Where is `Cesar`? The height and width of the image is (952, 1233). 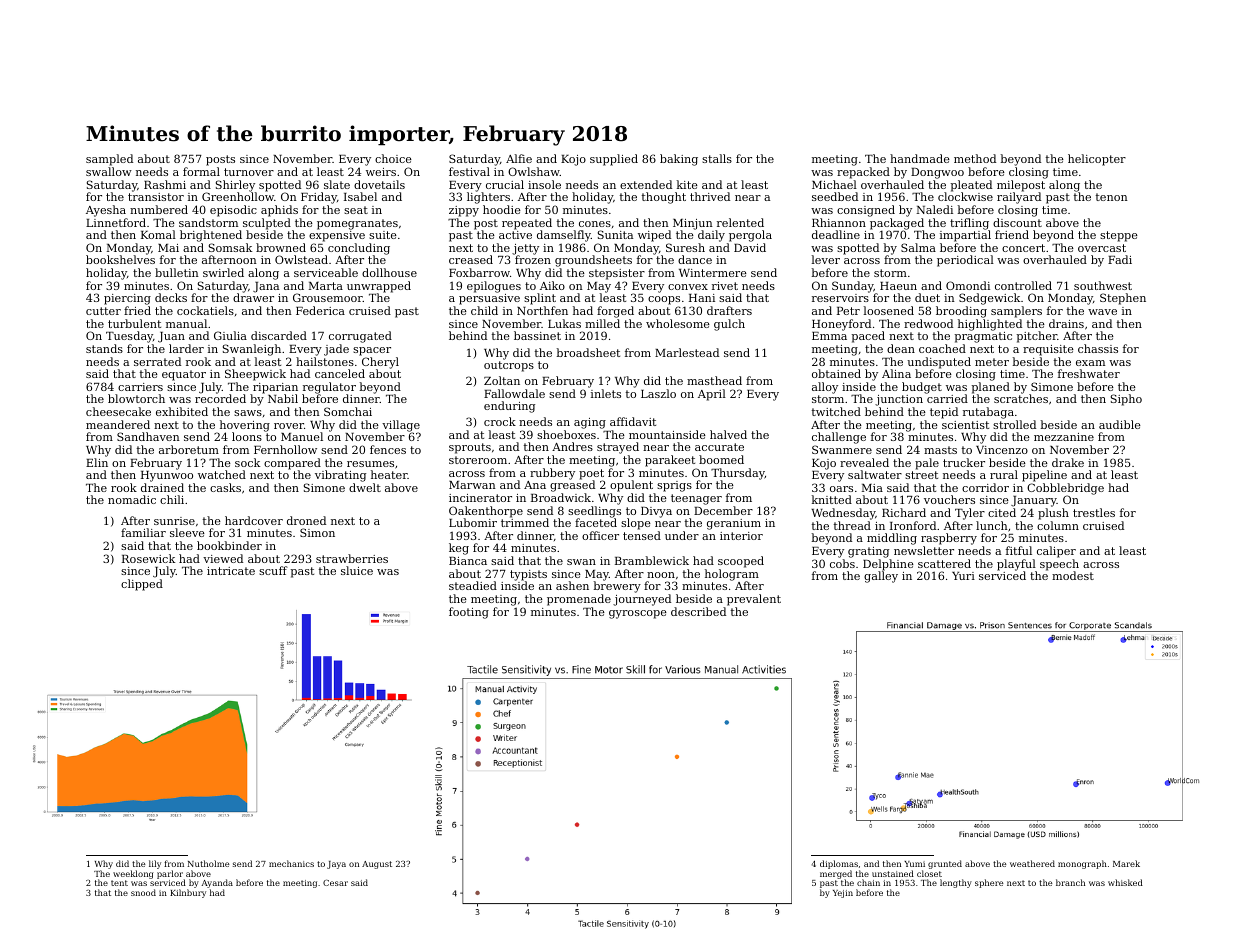
Cesar is located at coordinates (335, 883).
